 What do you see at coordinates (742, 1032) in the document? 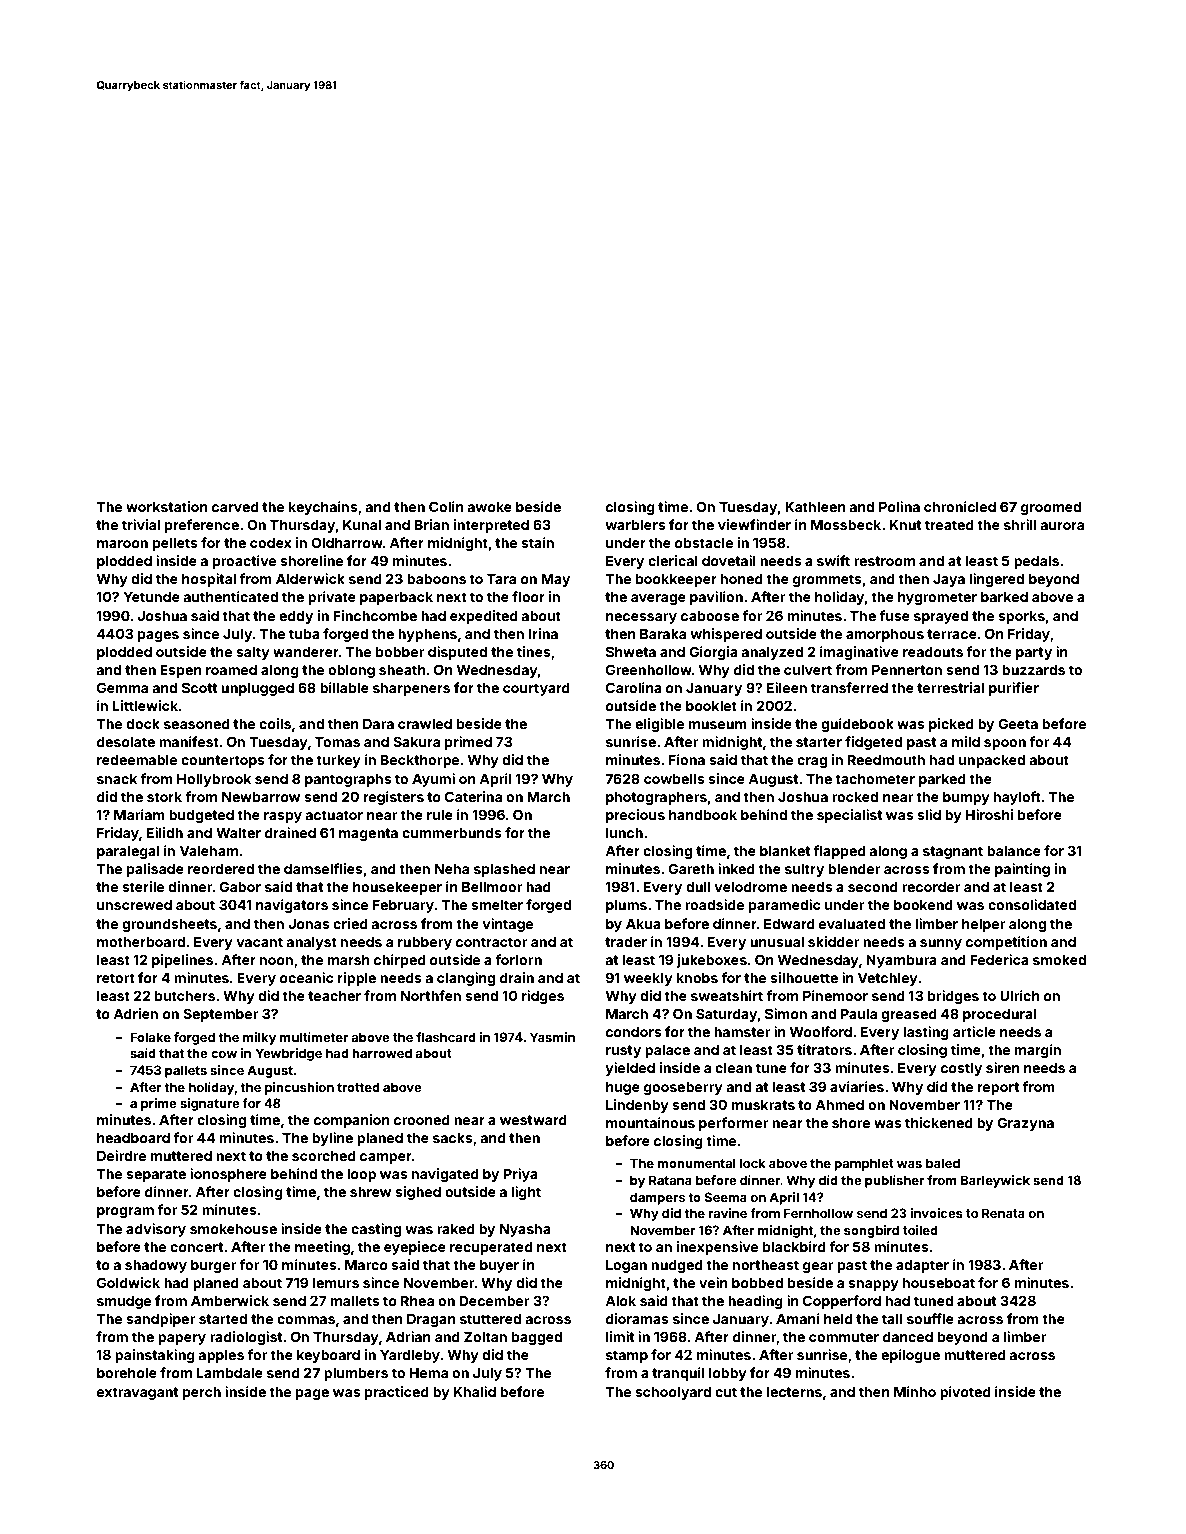
I see `hamster` at bounding box center [742, 1032].
